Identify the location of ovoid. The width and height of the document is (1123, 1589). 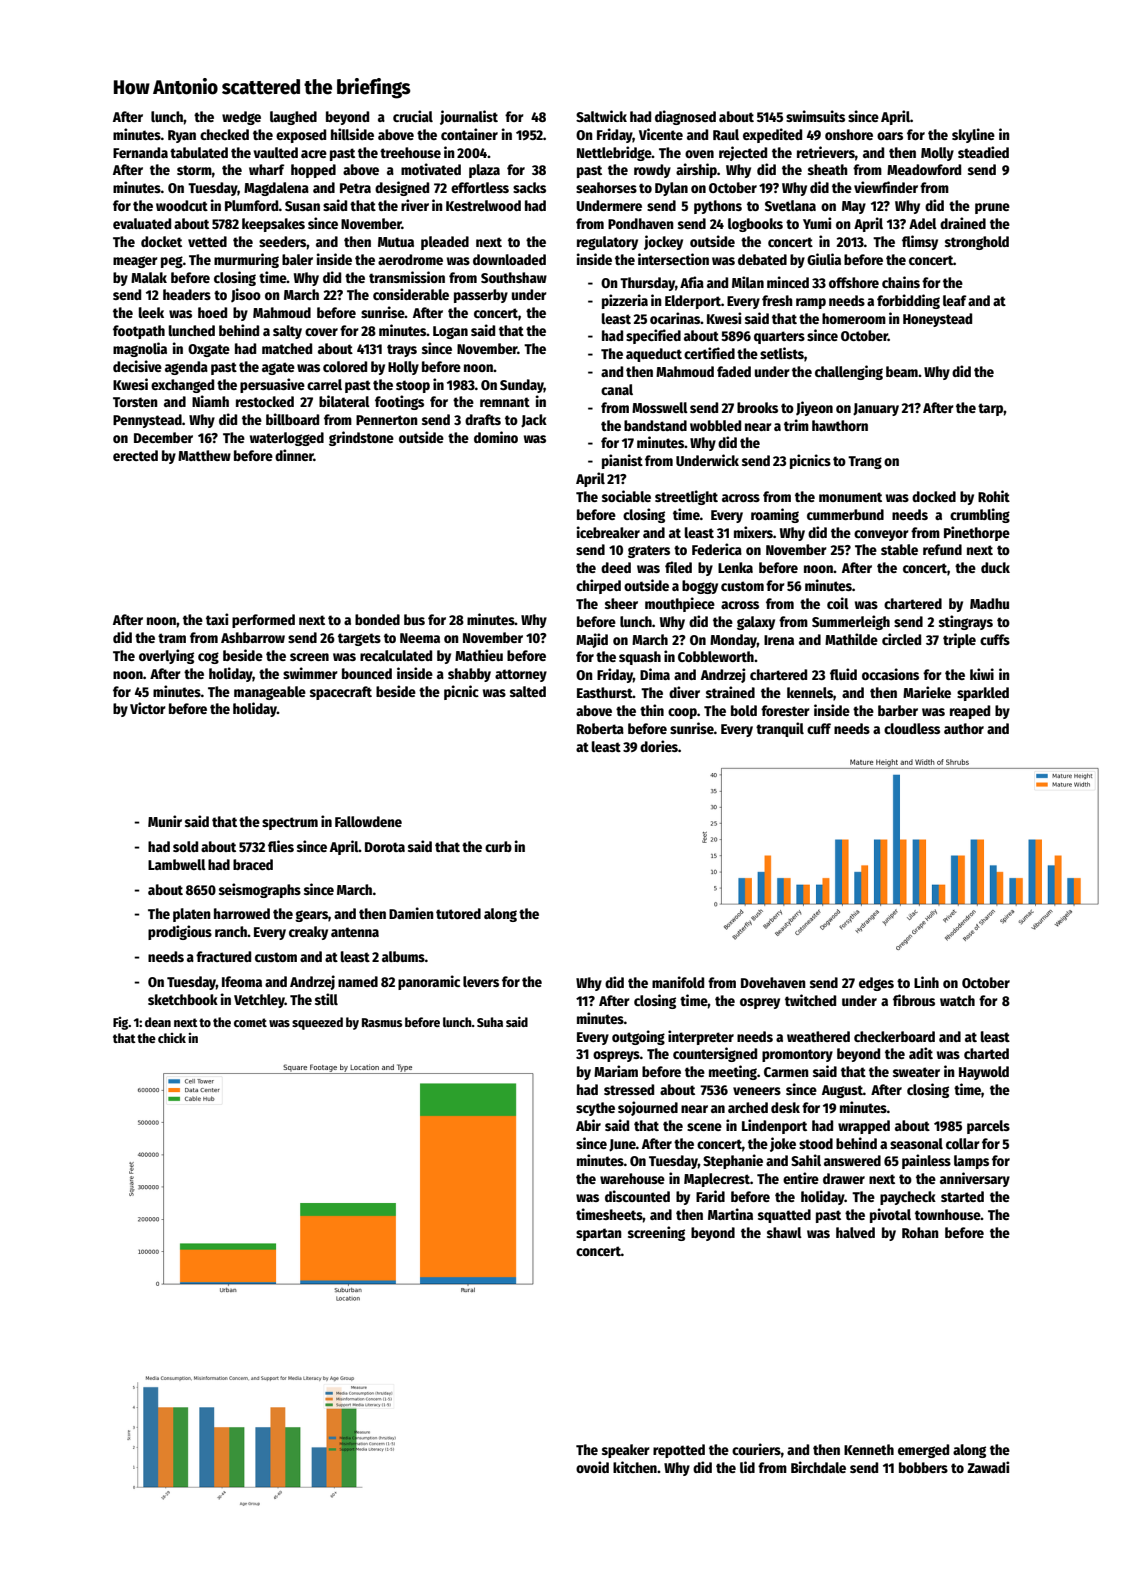
(592, 1467).
